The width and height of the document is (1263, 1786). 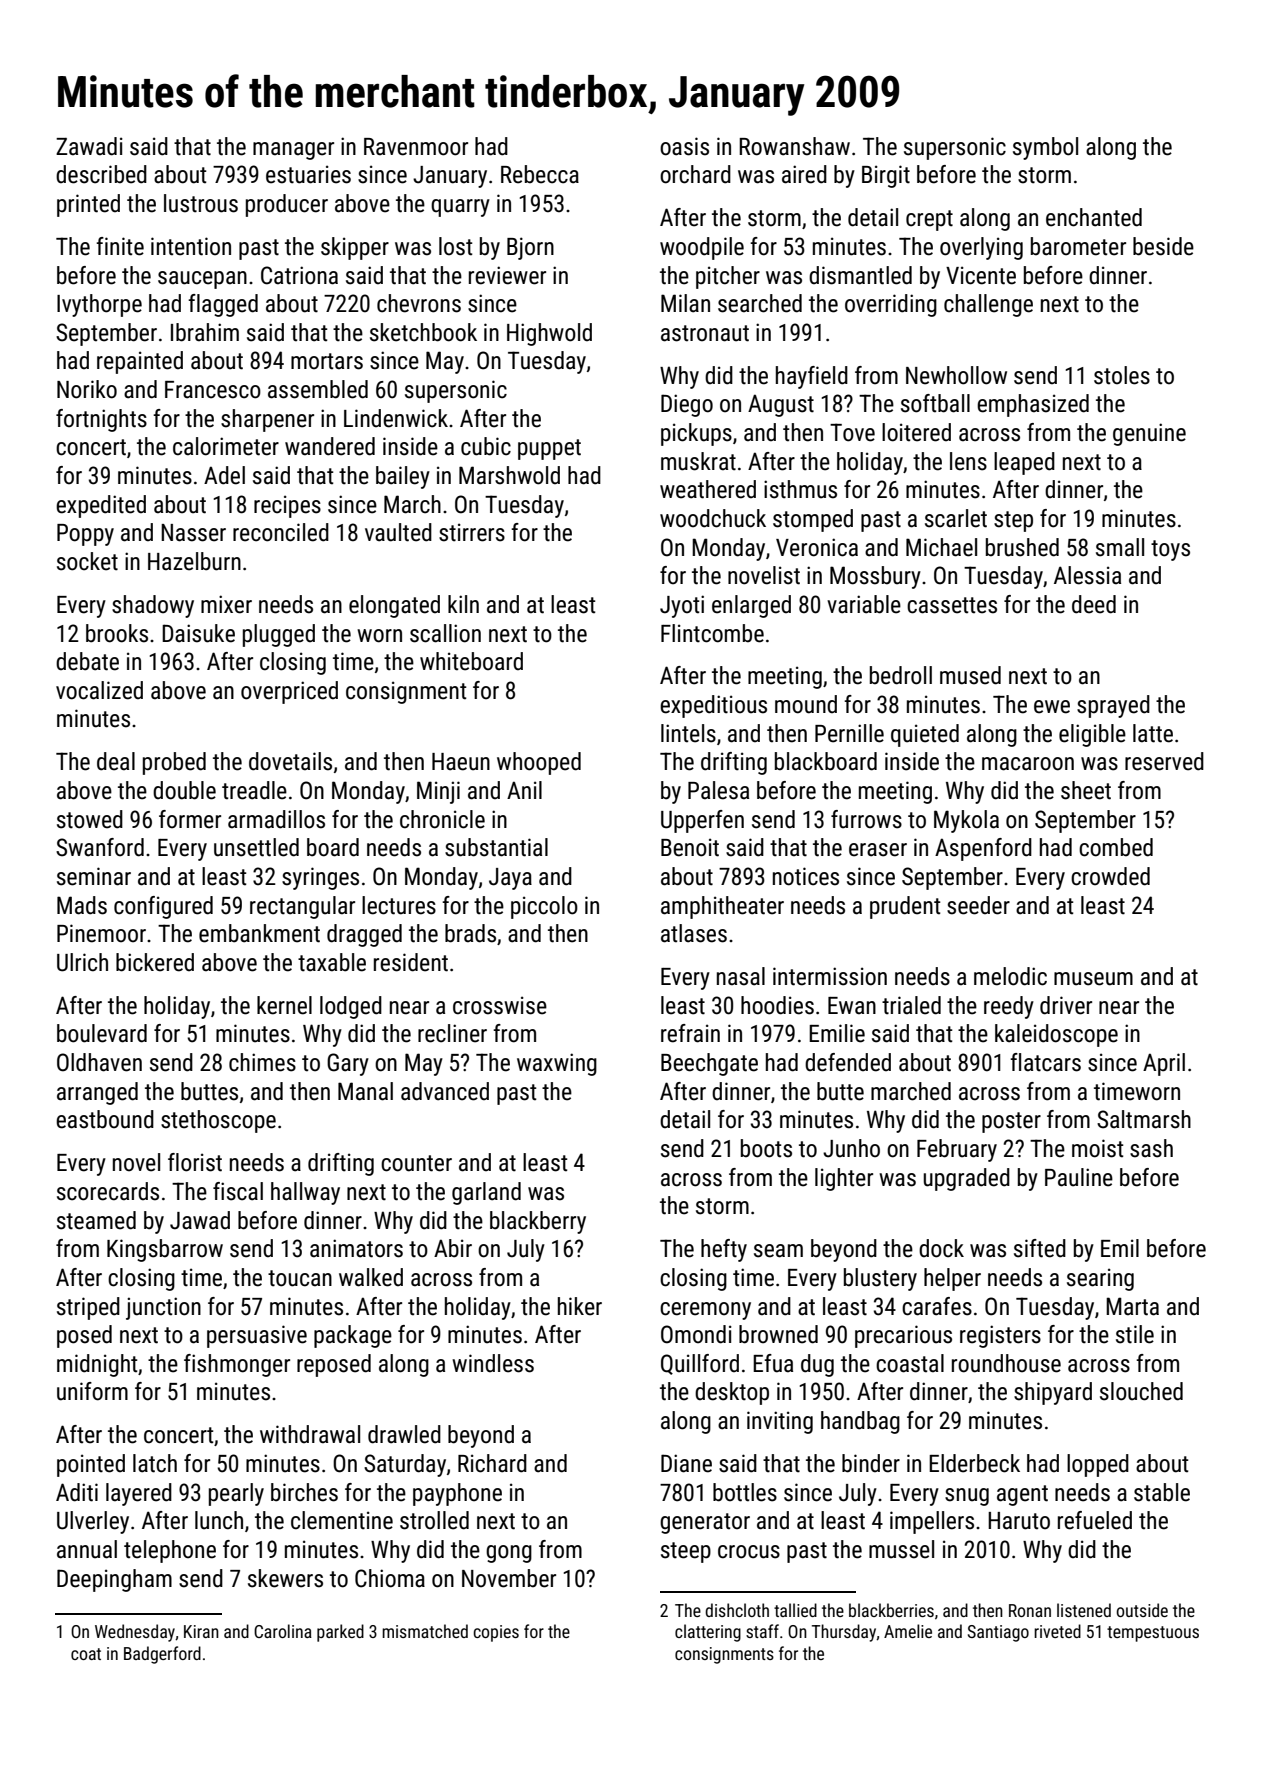 I want to click on eastbound, so click(x=105, y=1119).
